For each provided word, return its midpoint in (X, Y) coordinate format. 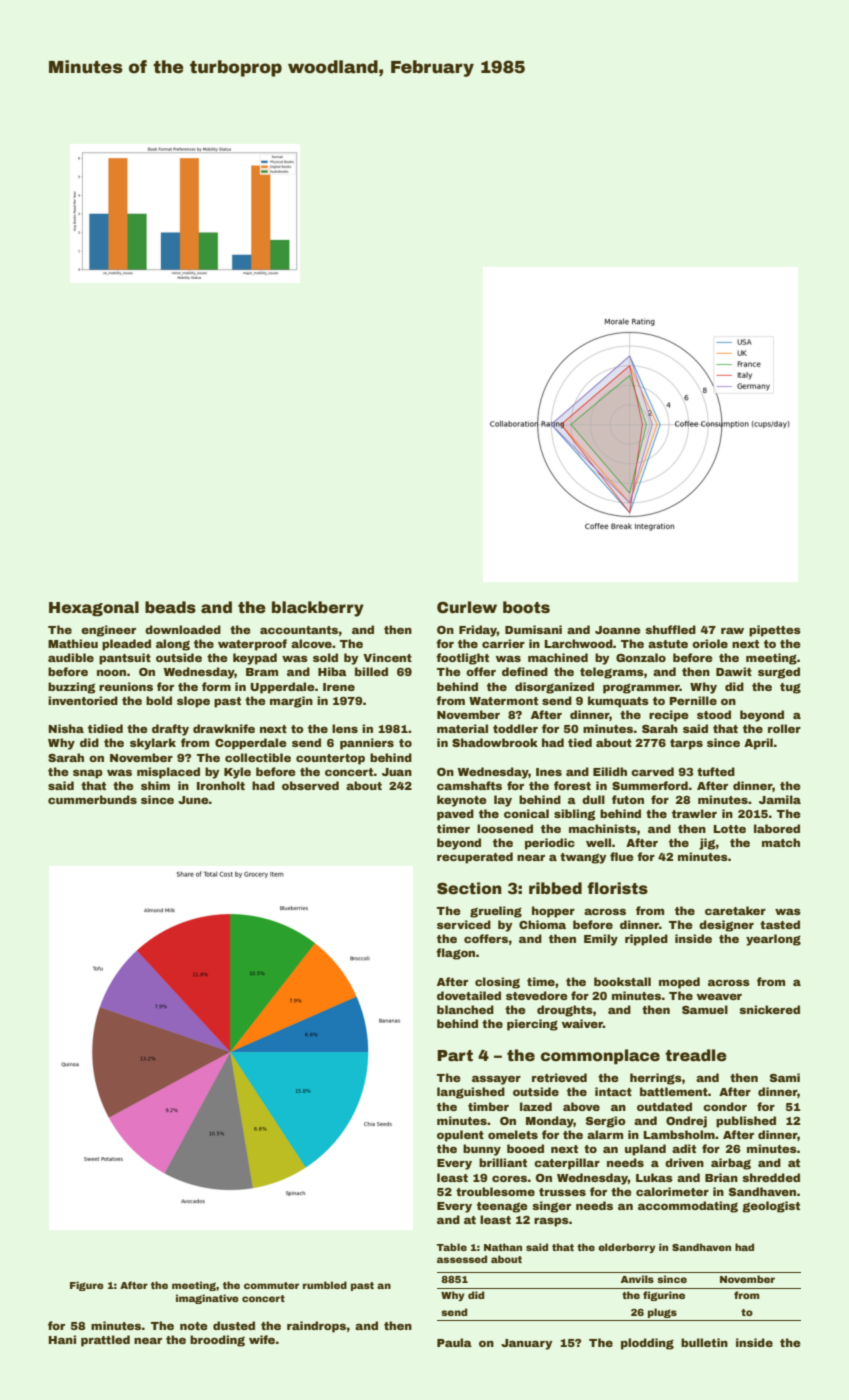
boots (526, 607)
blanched (465, 1009)
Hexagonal (94, 608)
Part (455, 1056)
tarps (686, 744)
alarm (605, 1134)
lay (503, 801)
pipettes (775, 631)
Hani (62, 1339)
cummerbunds (92, 799)
